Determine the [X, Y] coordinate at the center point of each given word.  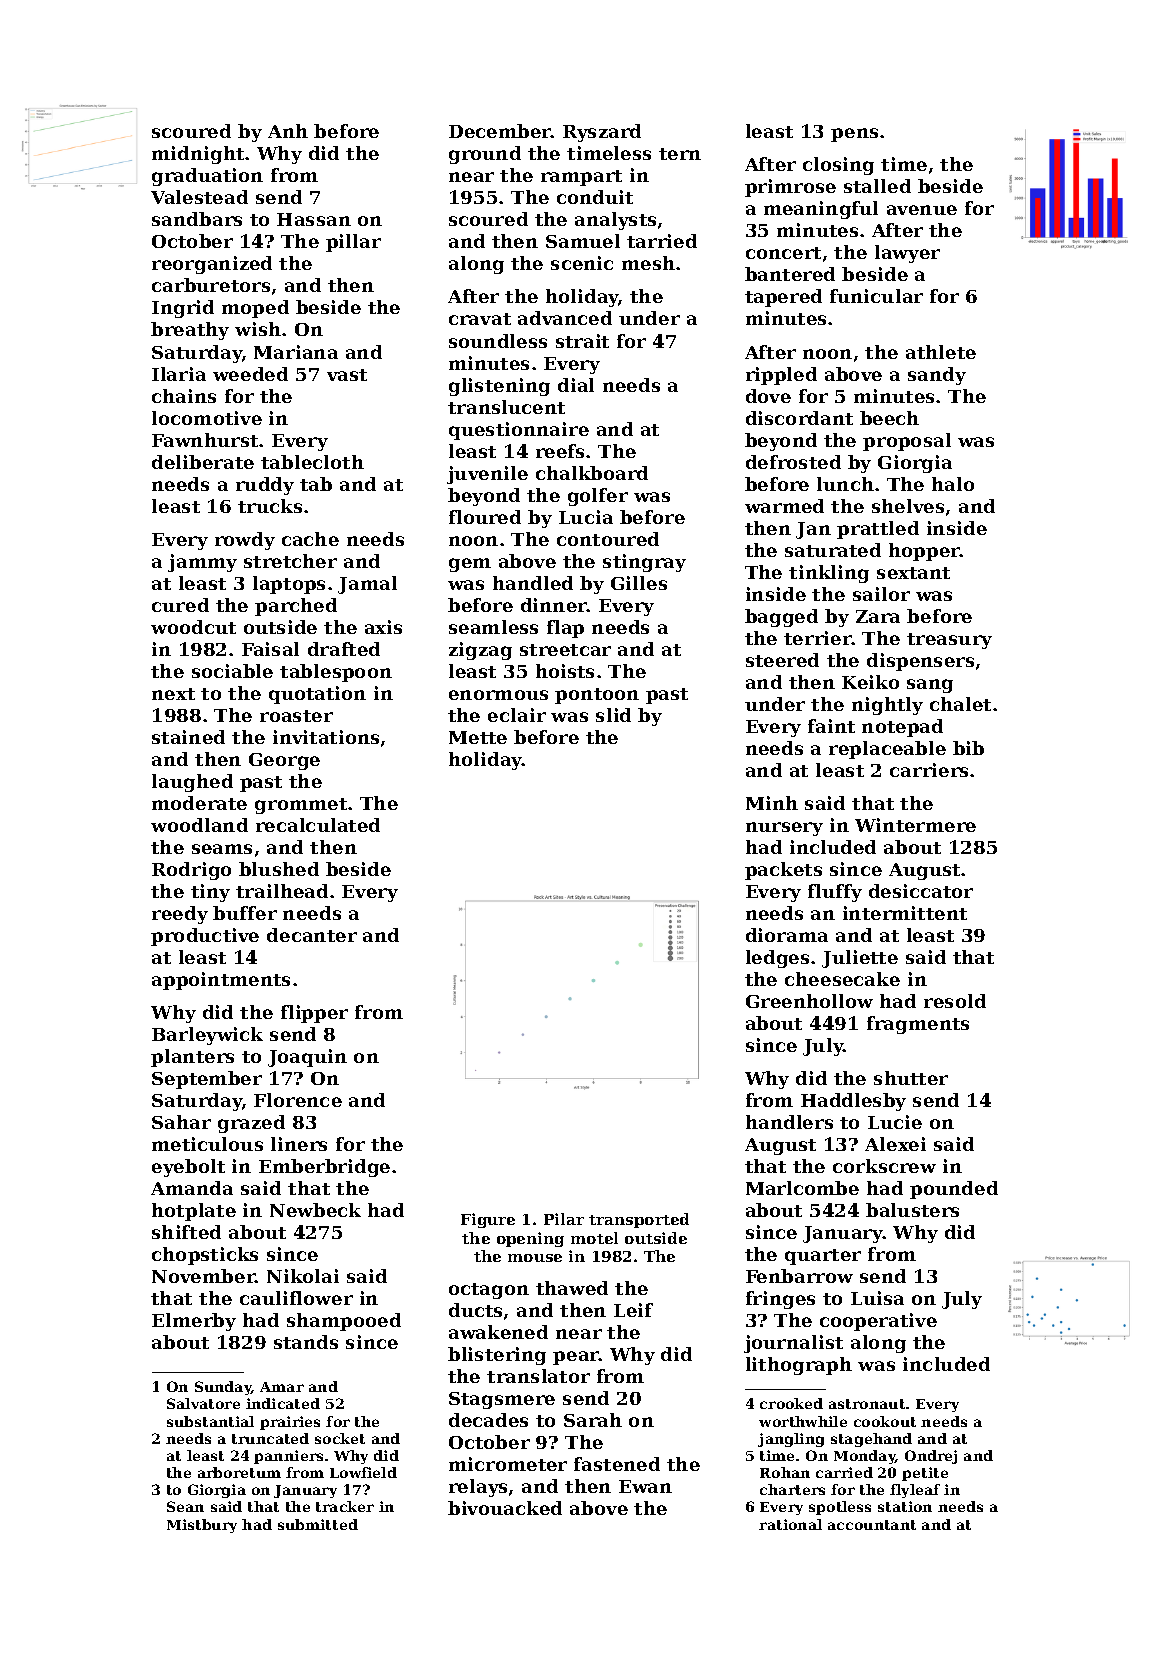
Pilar [564, 1219]
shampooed [344, 1322]
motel [594, 1238]
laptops [289, 585]
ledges [777, 959]
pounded [954, 1190]
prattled [878, 530]
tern [680, 154]
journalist [793, 1344]
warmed [784, 506]
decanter [312, 935]
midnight [199, 155]
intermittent [905, 913]
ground [485, 155]
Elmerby [194, 1322]
